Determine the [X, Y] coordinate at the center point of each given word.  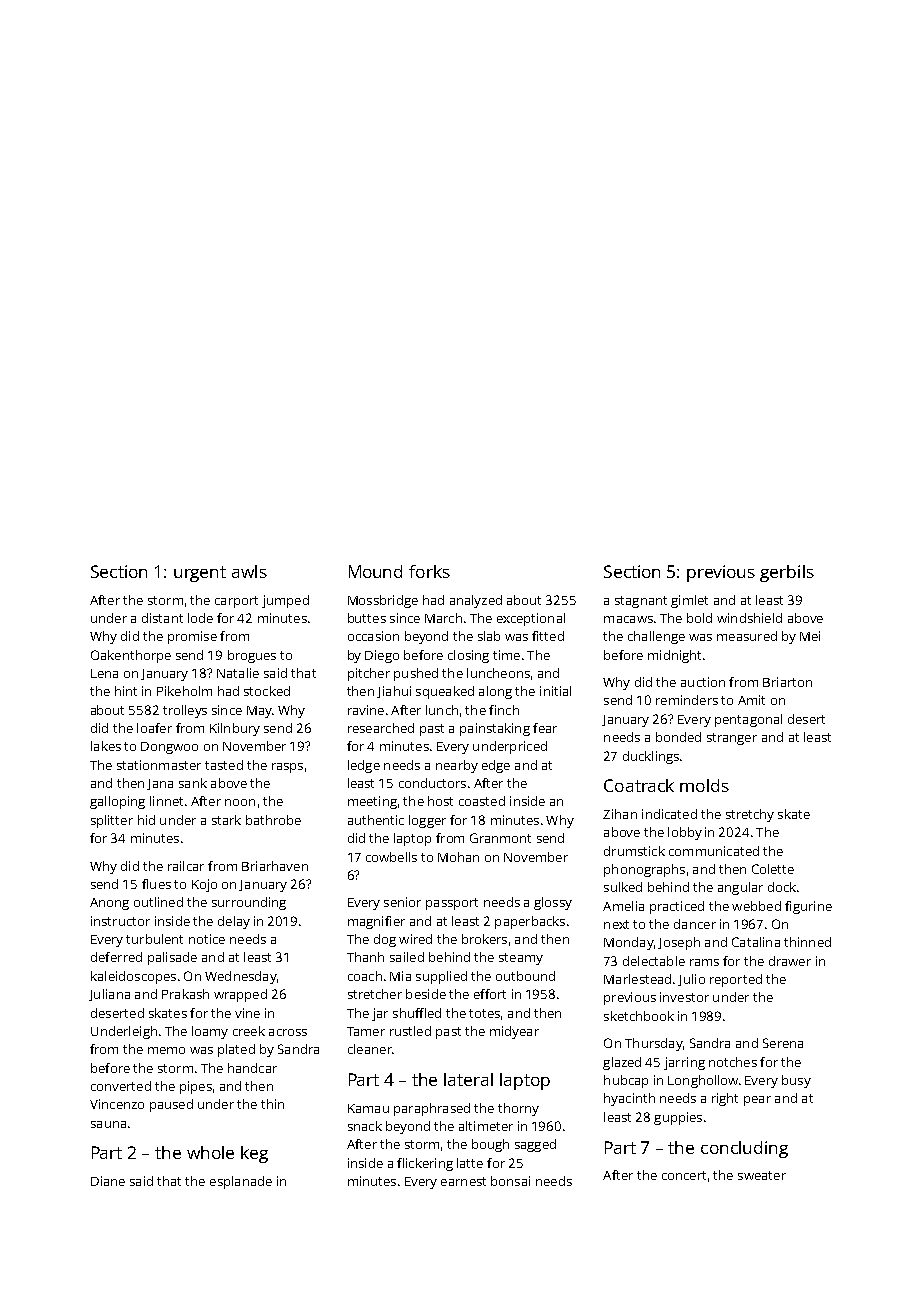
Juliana [109, 995]
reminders [687, 700]
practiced [677, 907]
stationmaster [159, 765]
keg [254, 1154]
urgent [200, 574]
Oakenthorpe [131, 656]
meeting [372, 802]
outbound [525, 976]
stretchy [750, 815]
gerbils [787, 573]
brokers [484, 939]
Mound [375, 571]
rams [704, 962]
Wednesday [240, 977]
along [495, 692]
